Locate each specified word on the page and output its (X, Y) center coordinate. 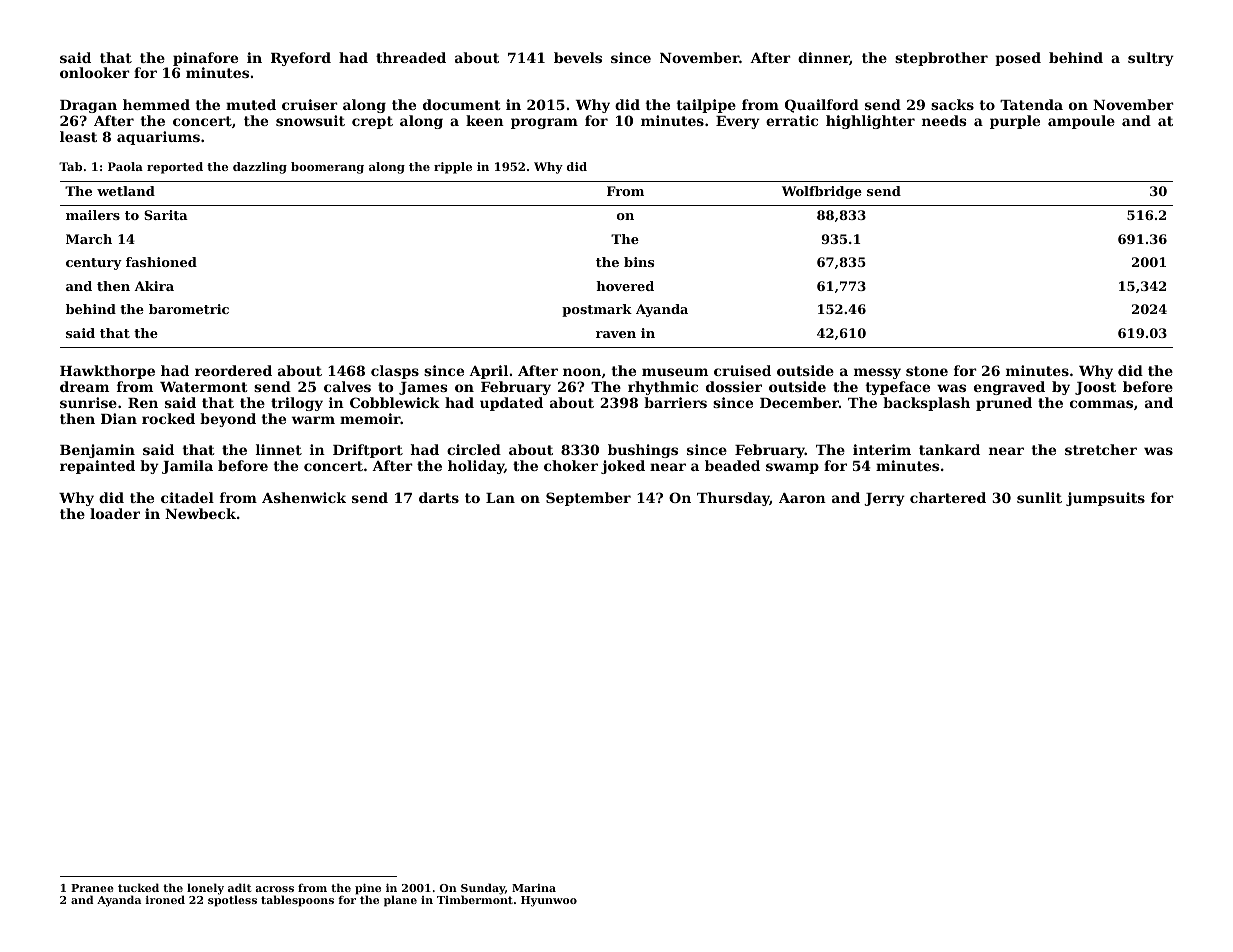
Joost (1095, 388)
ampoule (1081, 122)
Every (738, 122)
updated (511, 404)
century (94, 264)
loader (115, 513)
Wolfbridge (822, 192)
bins (639, 262)
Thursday (733, 499)
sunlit (1039, 497)
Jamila (187, 467)
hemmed (156, 104)
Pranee (92, 888)
